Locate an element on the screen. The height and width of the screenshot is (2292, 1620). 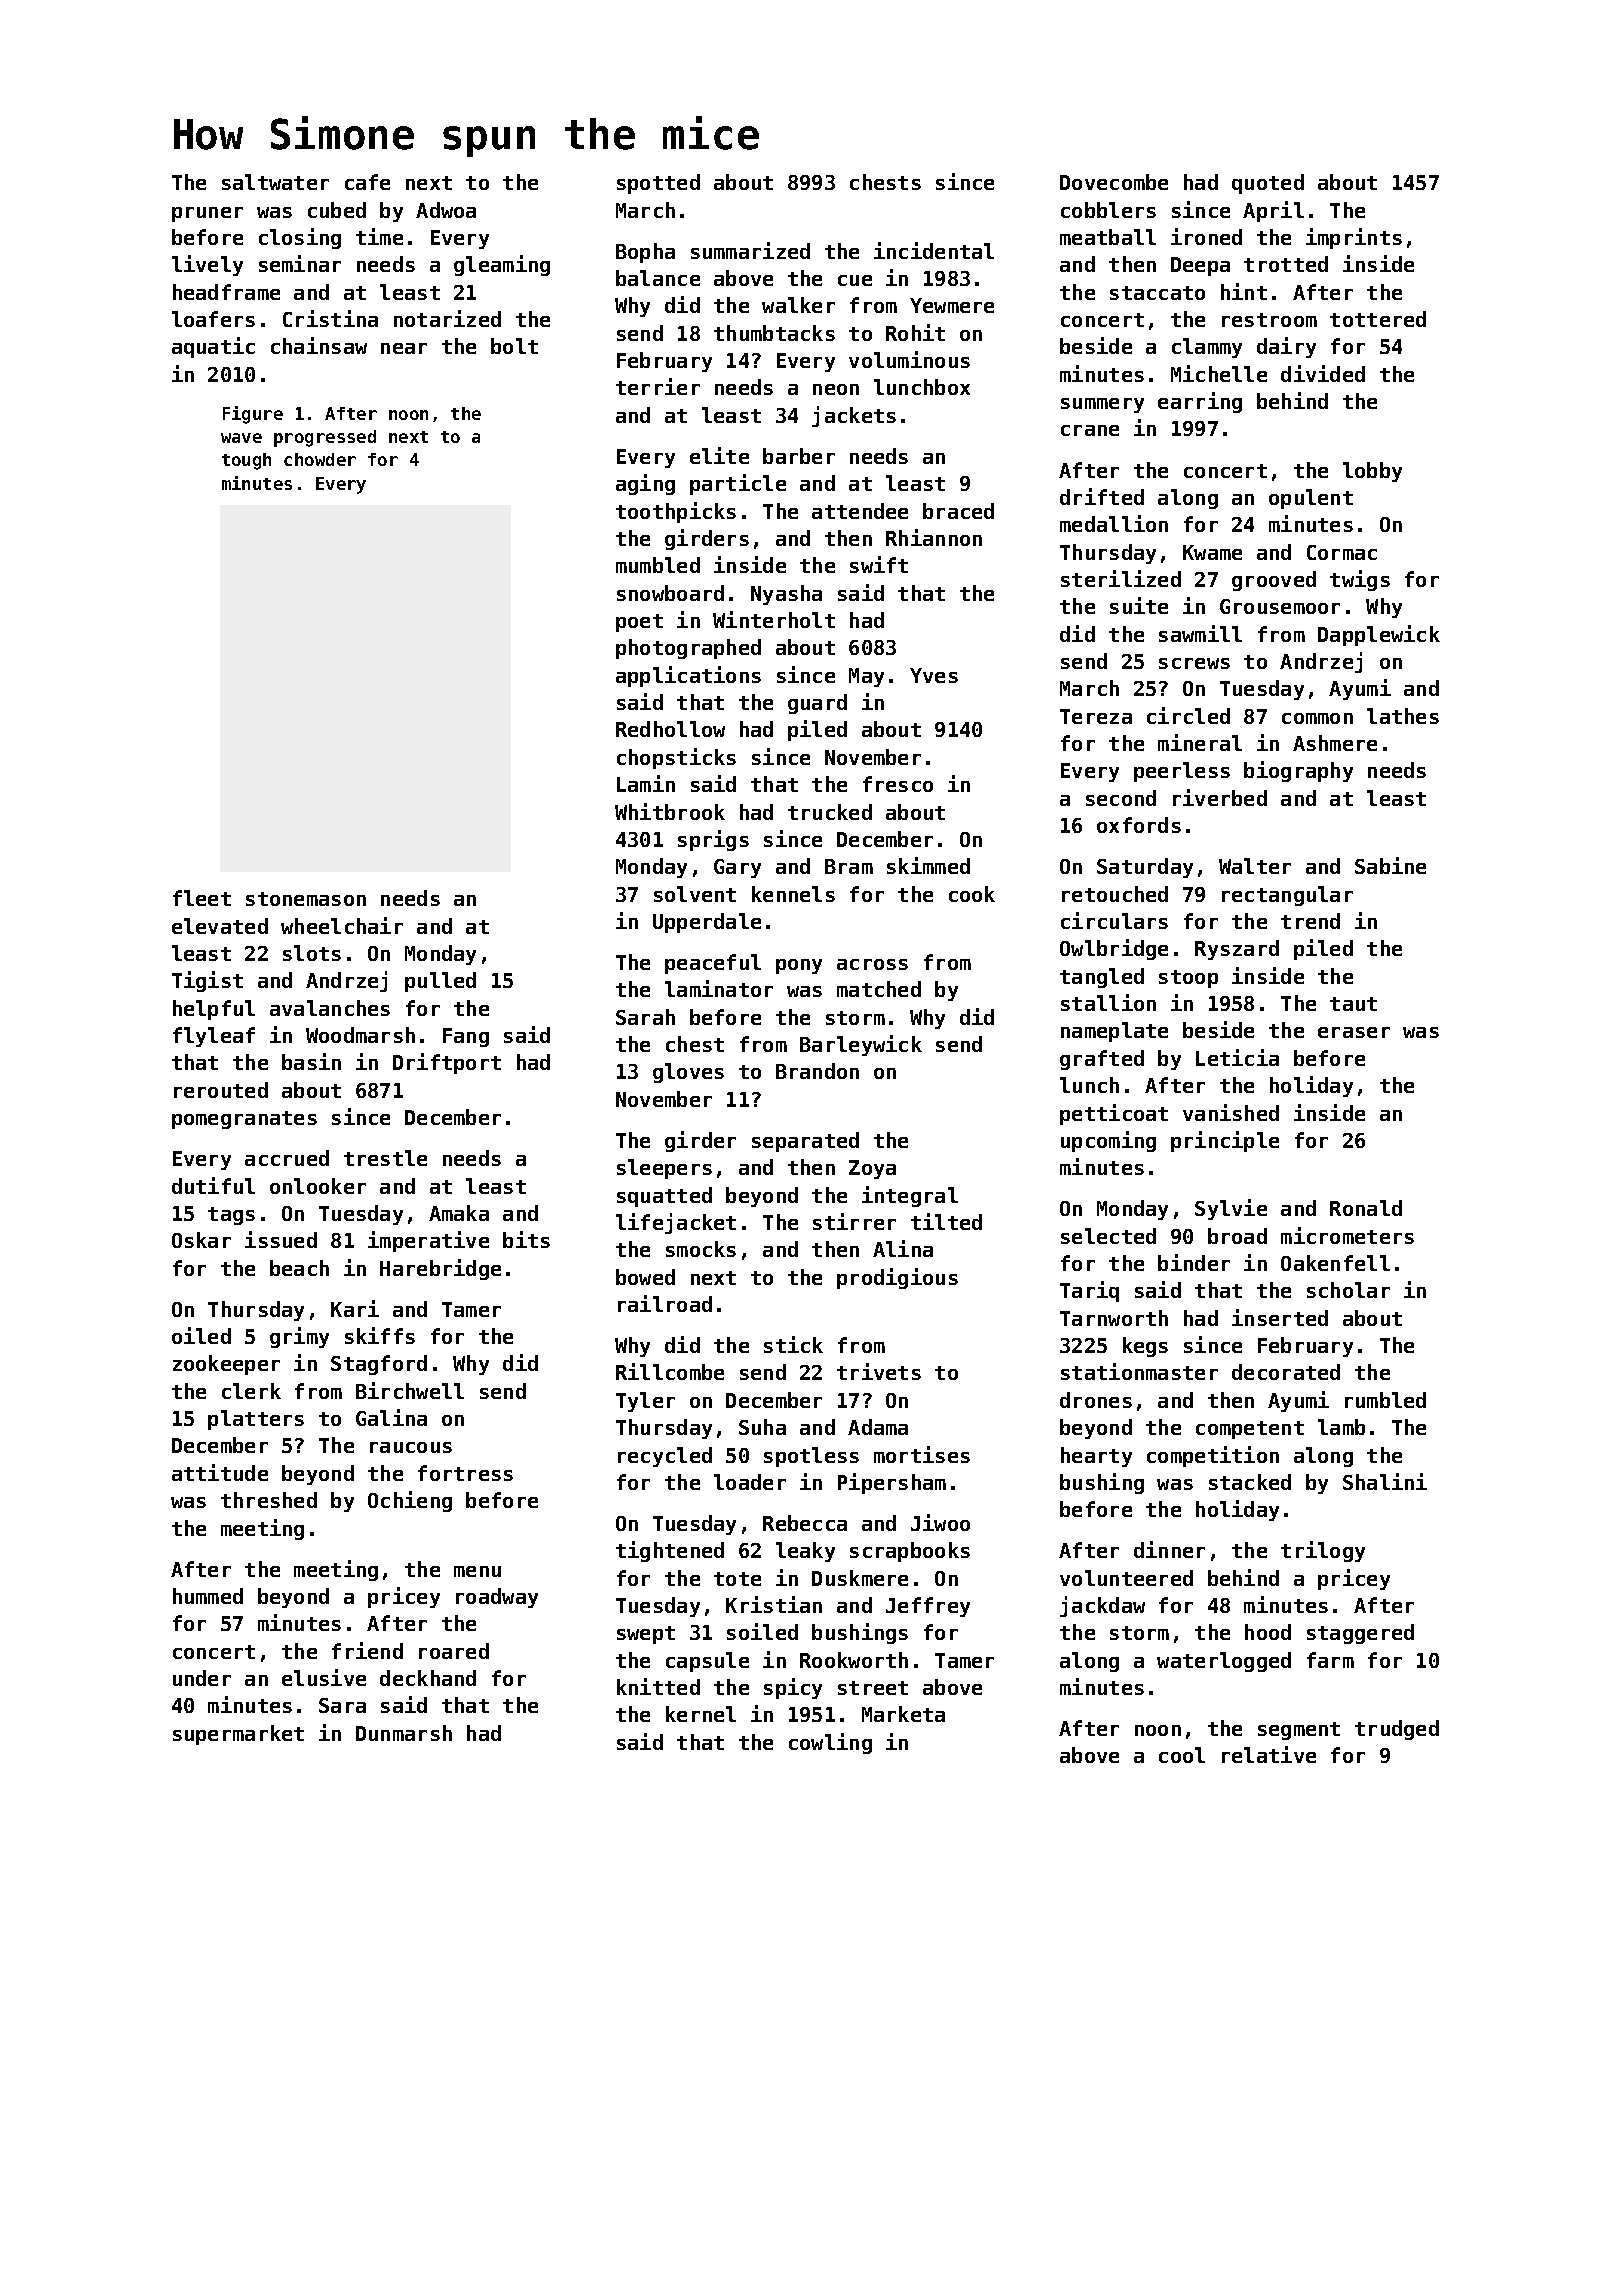
guard is located at coordinates (817, 704).
